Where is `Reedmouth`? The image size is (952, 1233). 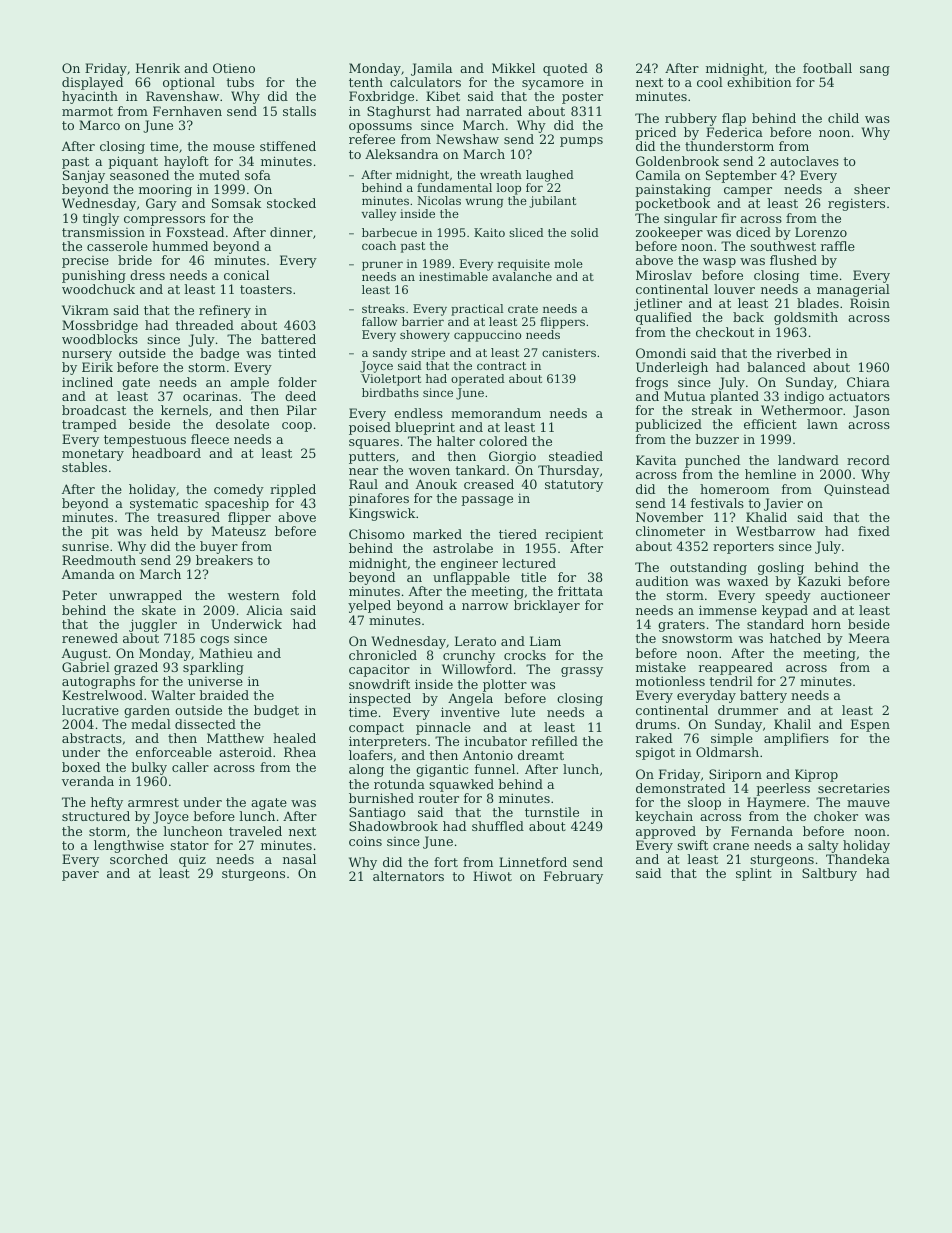 Reedmouth is located at coordinates (99, 560).
